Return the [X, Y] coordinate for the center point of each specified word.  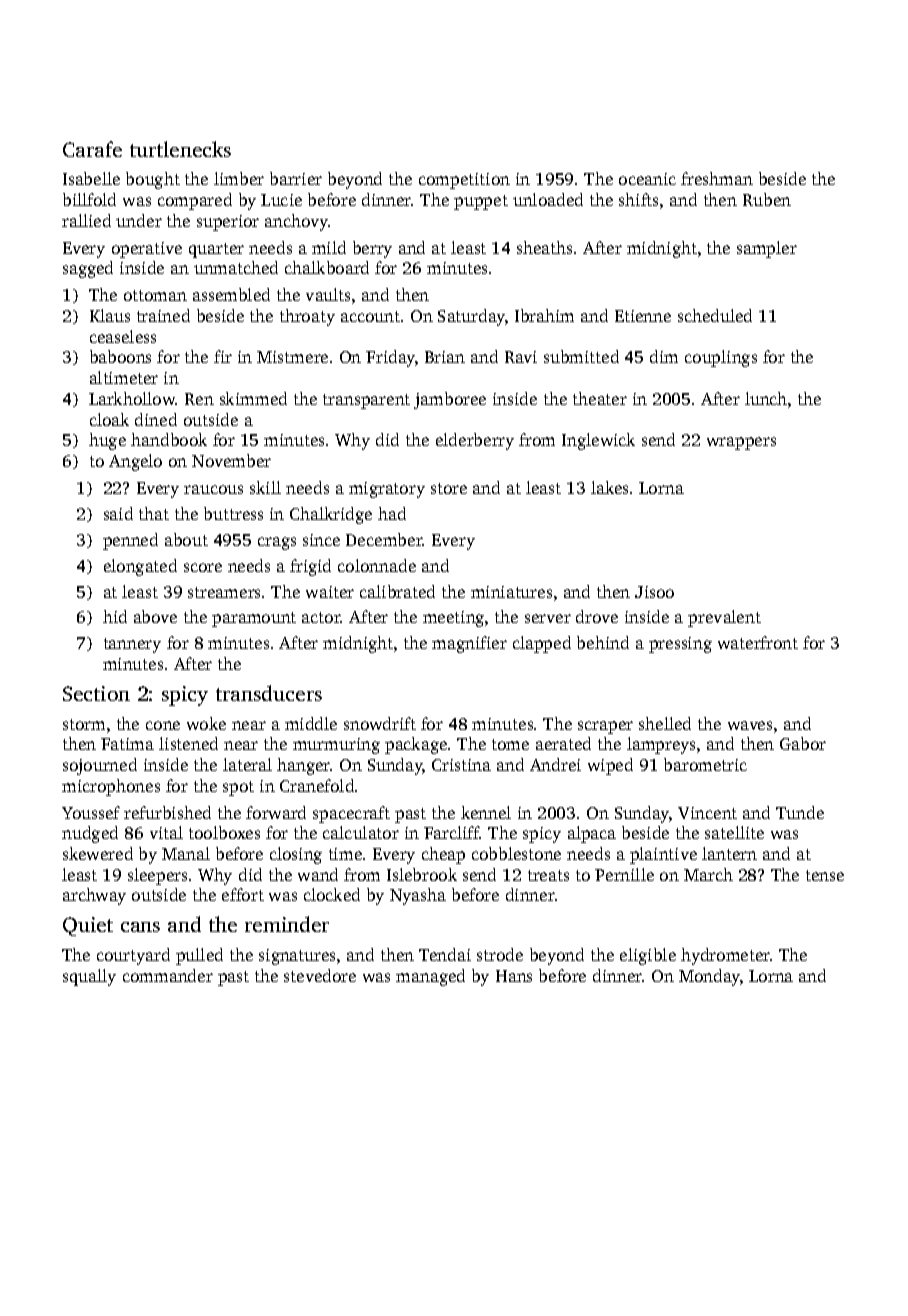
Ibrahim [544, 315]
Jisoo [654, 592]
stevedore [320, 975]
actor [321, 617]
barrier [296, 178]
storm [84, 724]
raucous [213, 489]
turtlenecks [180, 149]
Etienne [643, 316]
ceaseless [123, 336]
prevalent [724, 618]
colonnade [377, 565]
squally [89, 977]
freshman [717, 178]
